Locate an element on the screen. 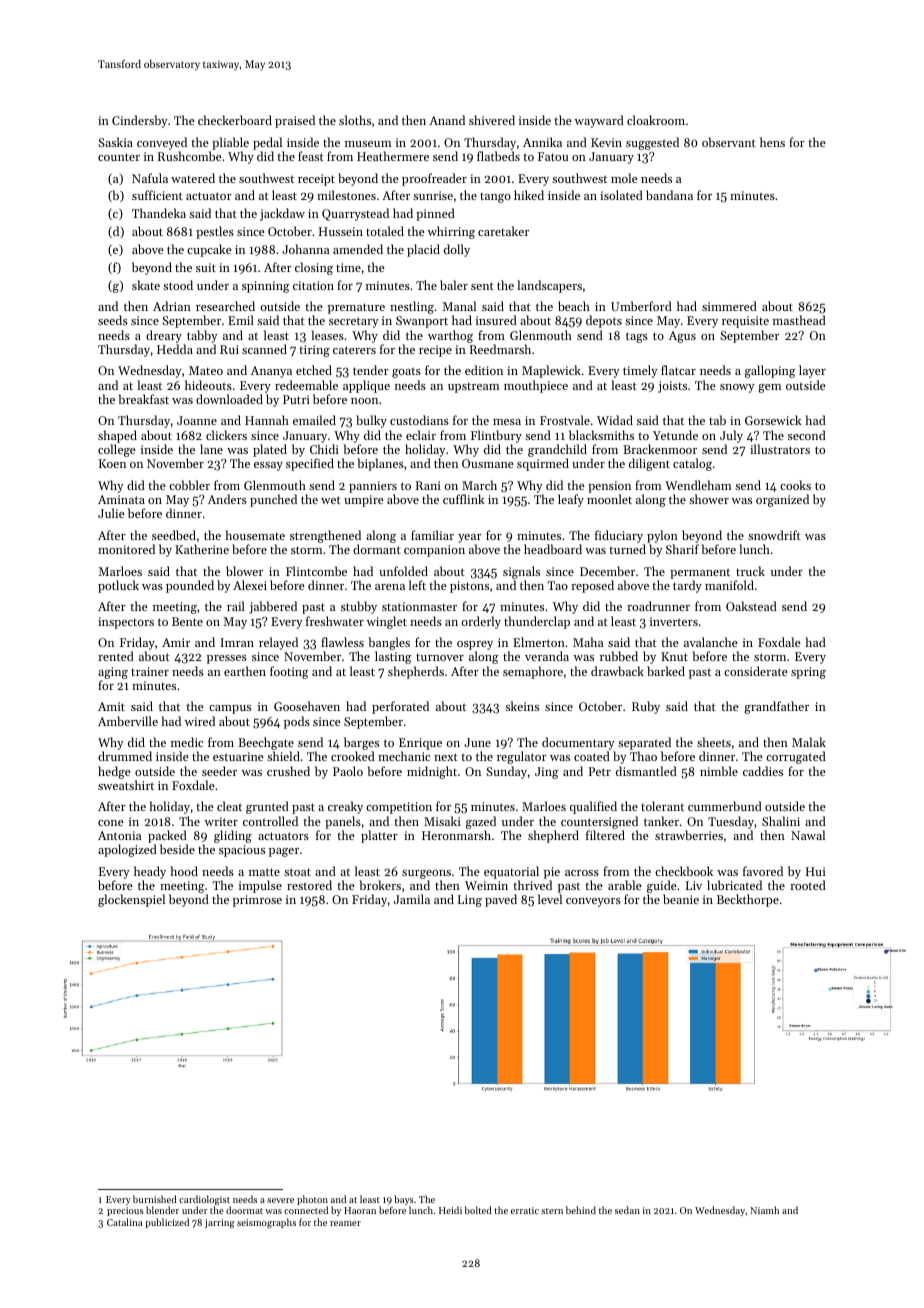 Image resolution: width=924 pixels, height=1308 pixels. considerate is located at coordinates (756, 671).
